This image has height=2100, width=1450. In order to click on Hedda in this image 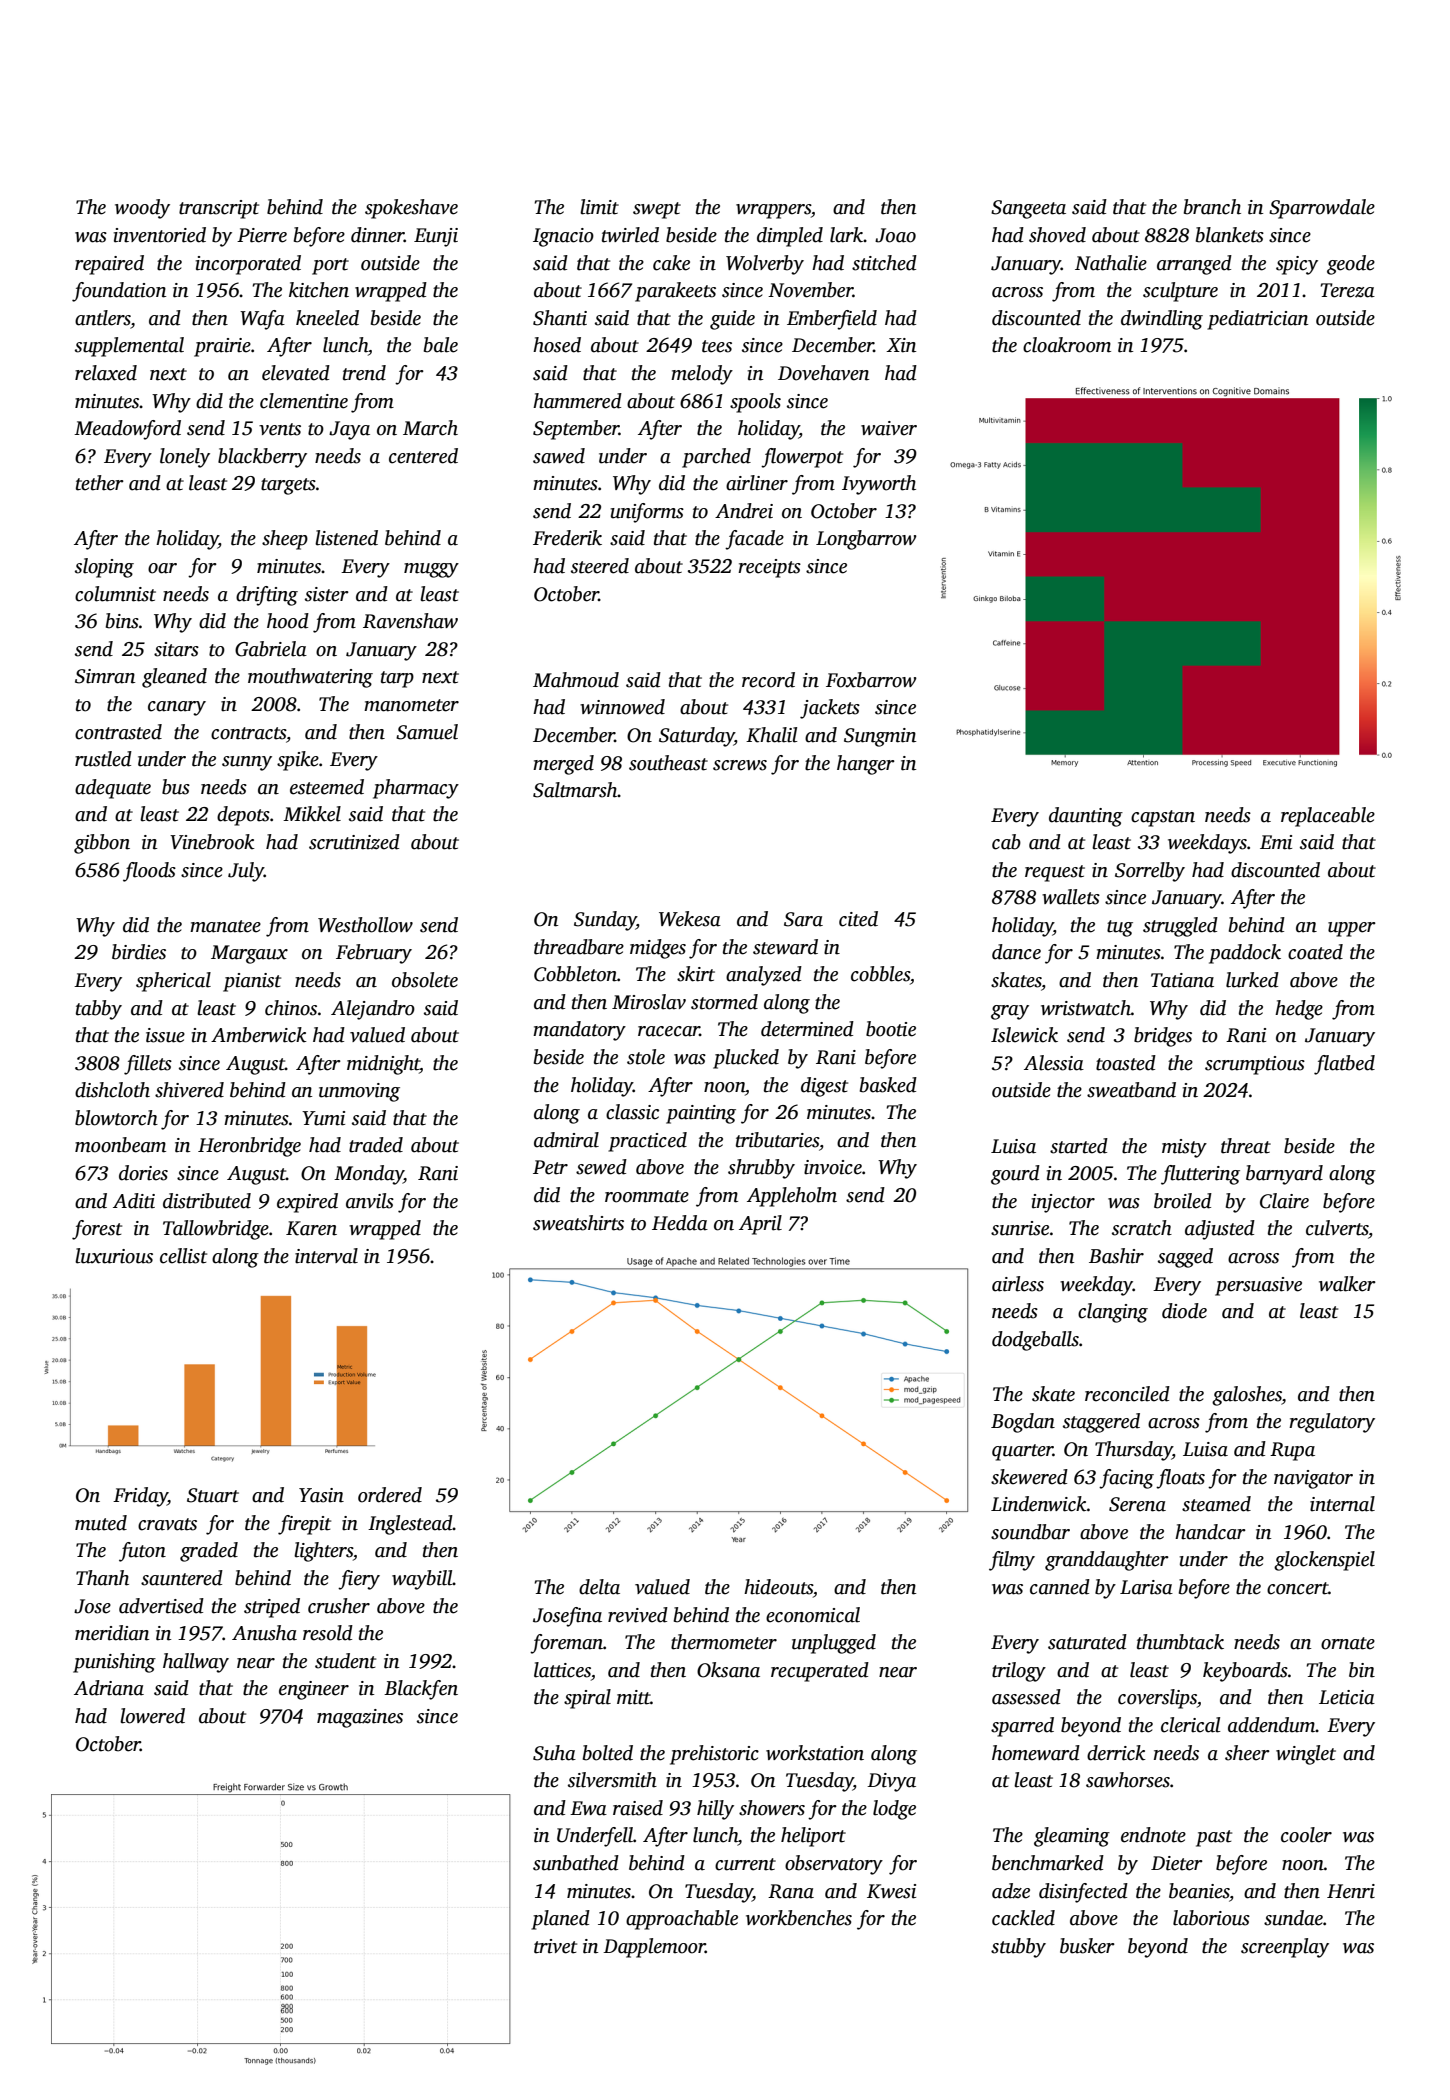, I will do `click(680, 1223)`.
